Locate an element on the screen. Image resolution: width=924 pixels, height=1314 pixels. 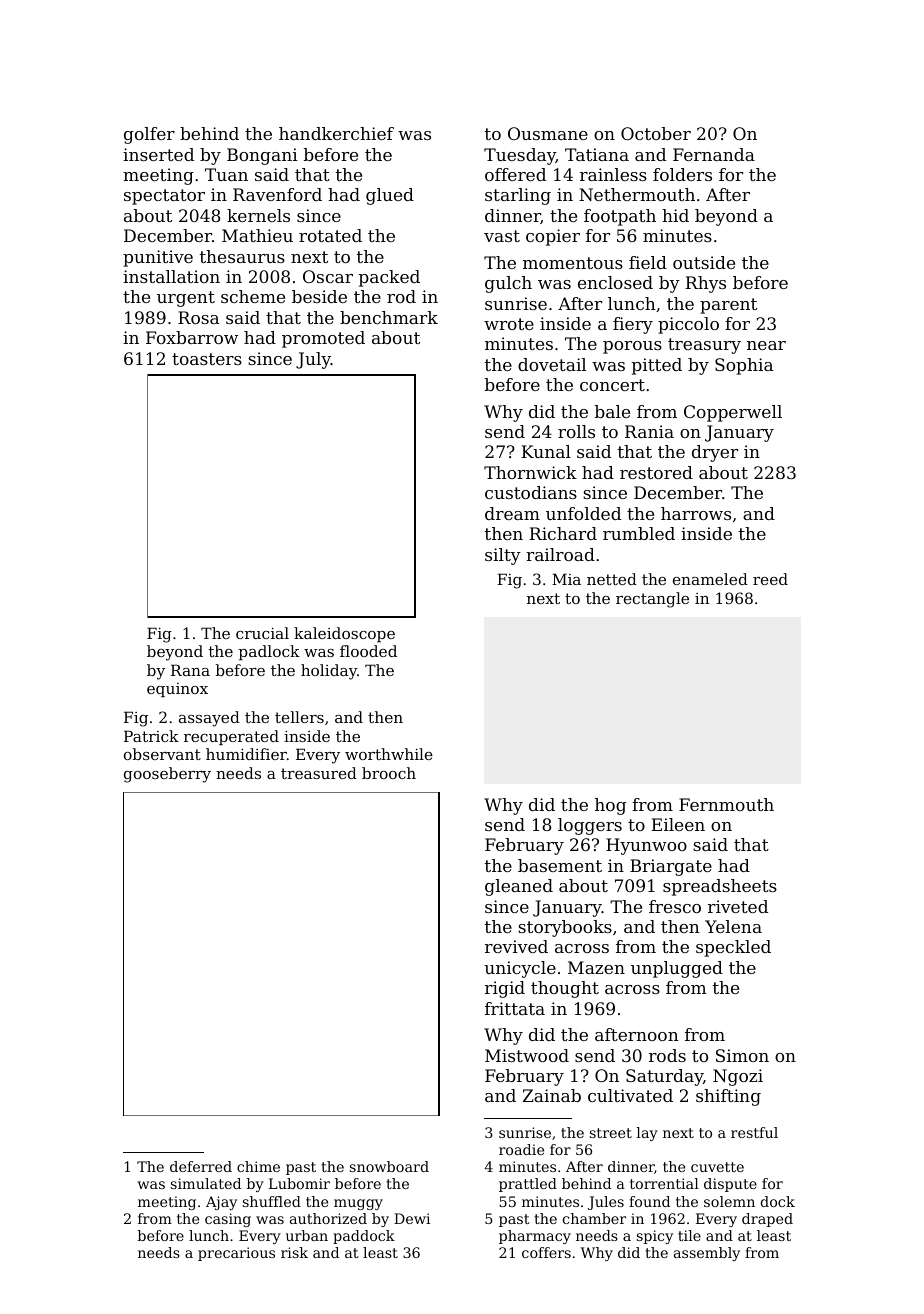
equinox is located at coordinates (177, 690).
